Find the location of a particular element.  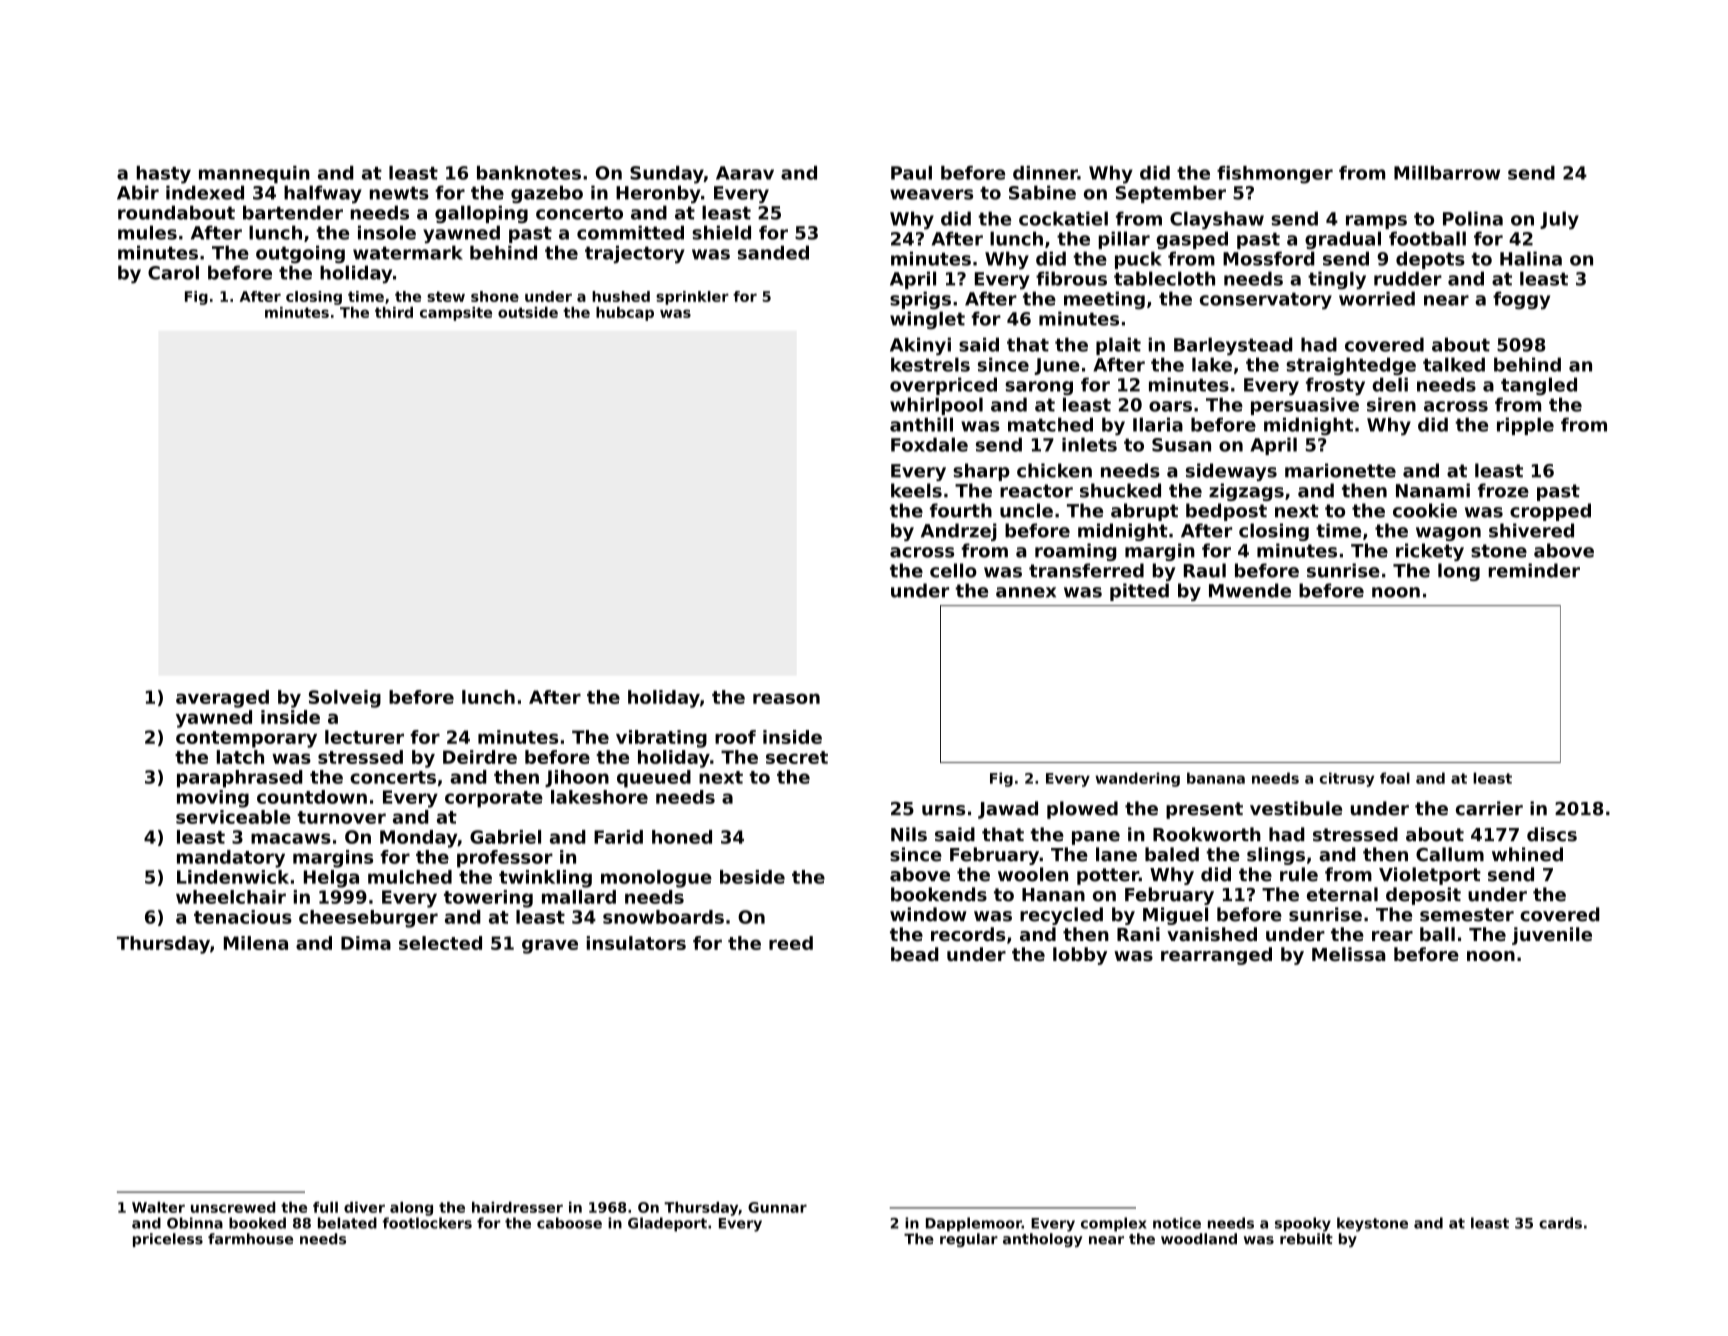

third is located at coordinates (394, 312).
